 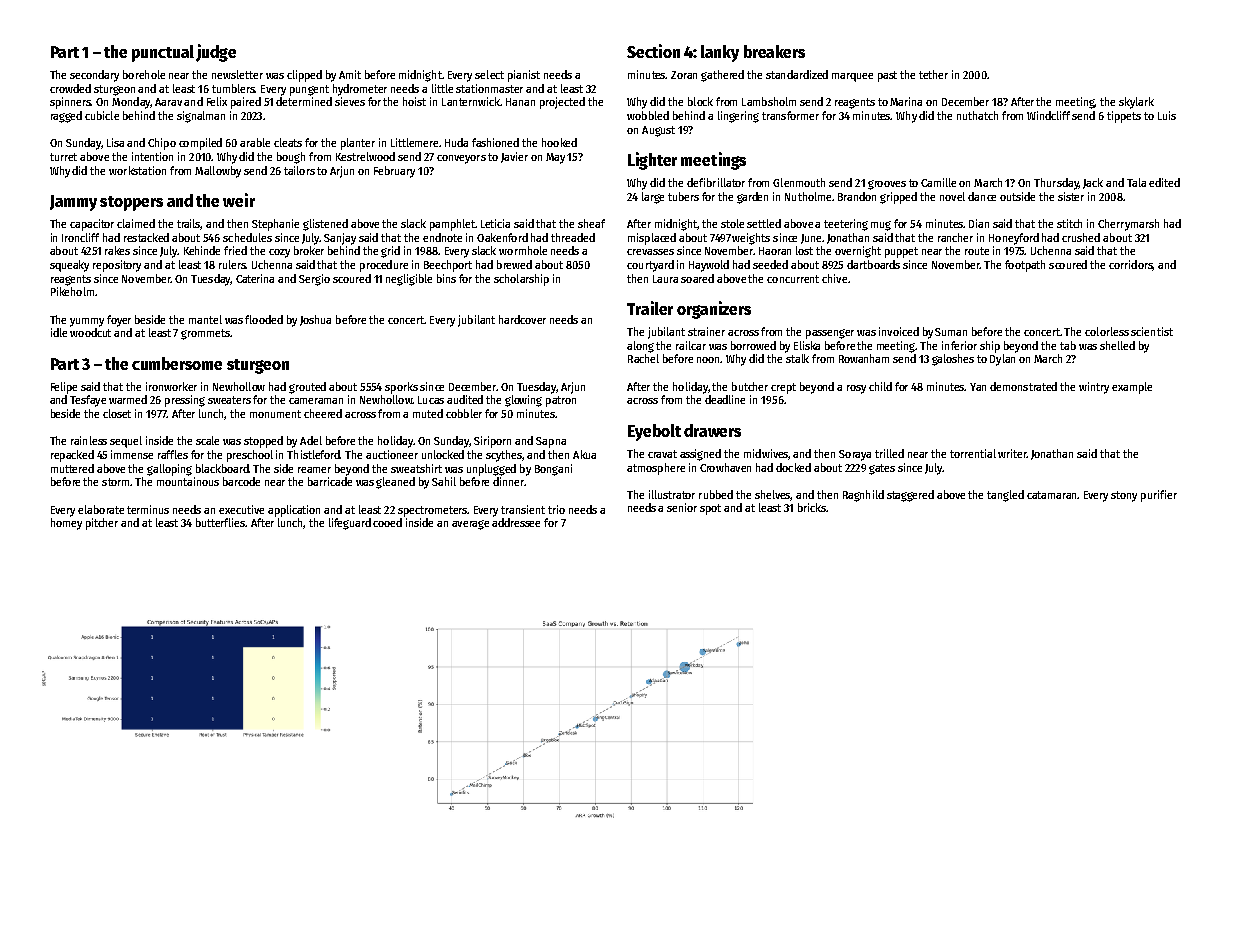 I want to click on Bongani, so click(x=553, y=470).
